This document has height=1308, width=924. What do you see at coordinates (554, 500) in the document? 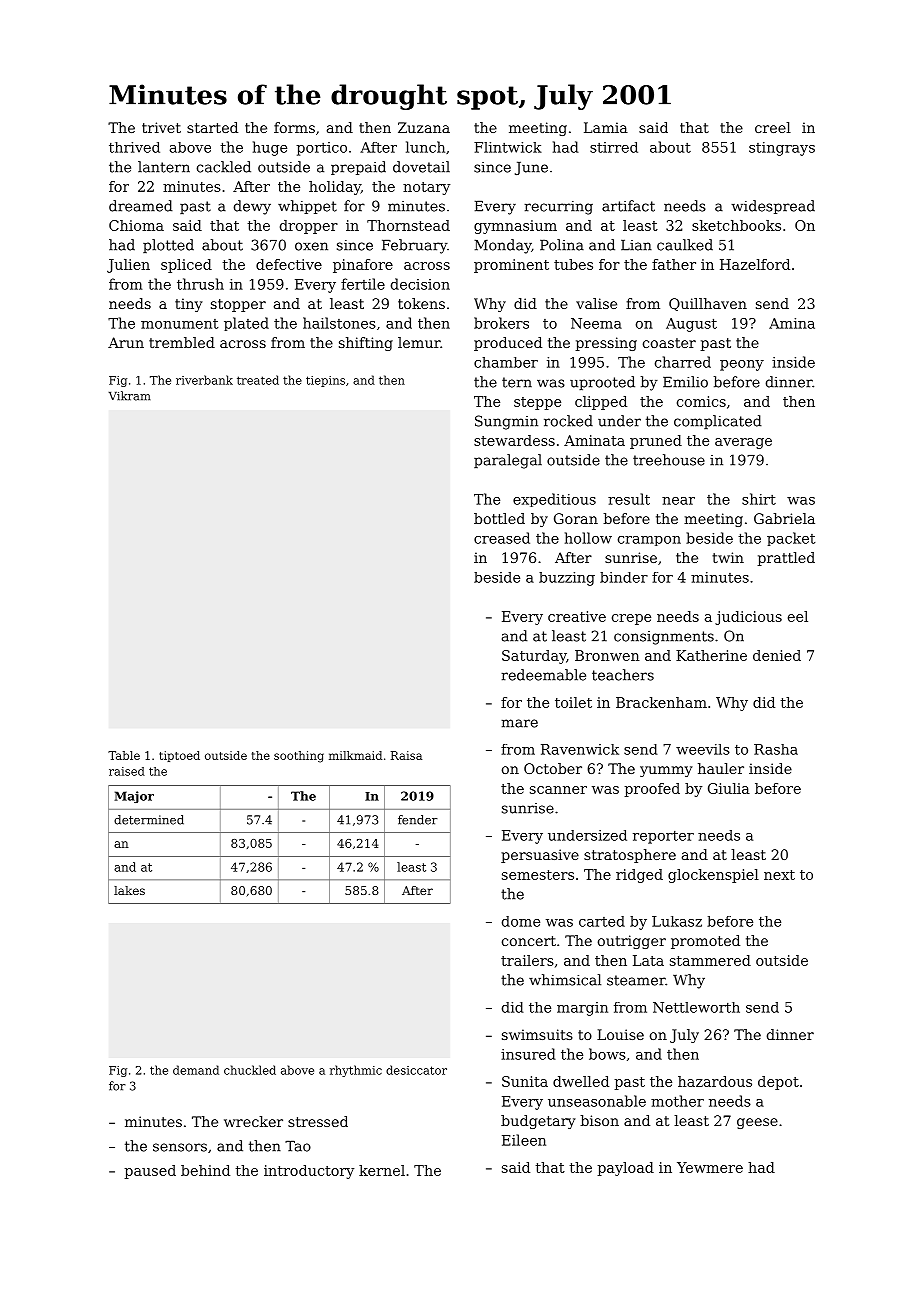
I see `expeditious` at bounding box center [554, 500].
